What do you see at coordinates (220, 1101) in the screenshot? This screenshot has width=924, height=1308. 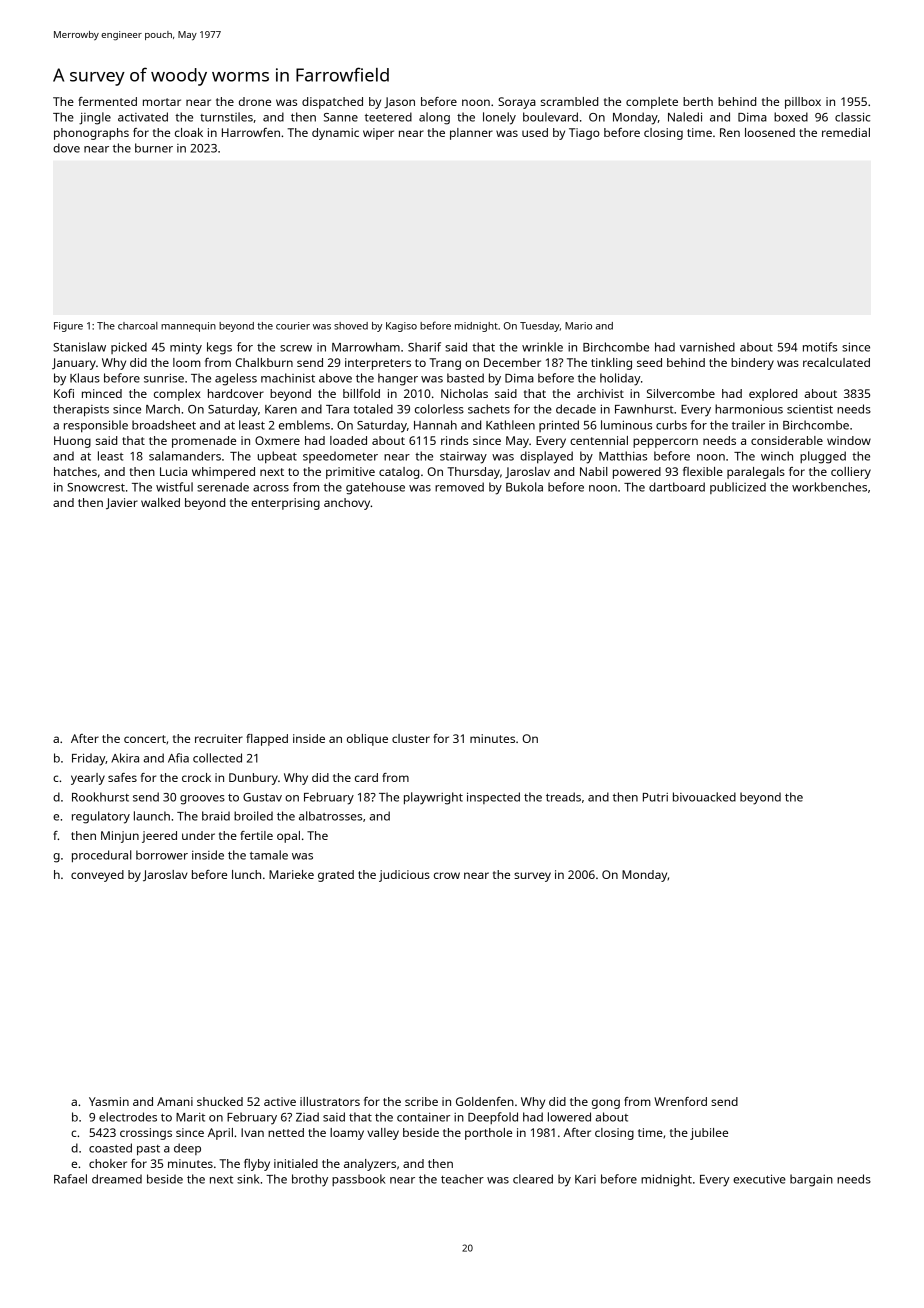 I see `shucked` at bounding box center [220, 1101].
